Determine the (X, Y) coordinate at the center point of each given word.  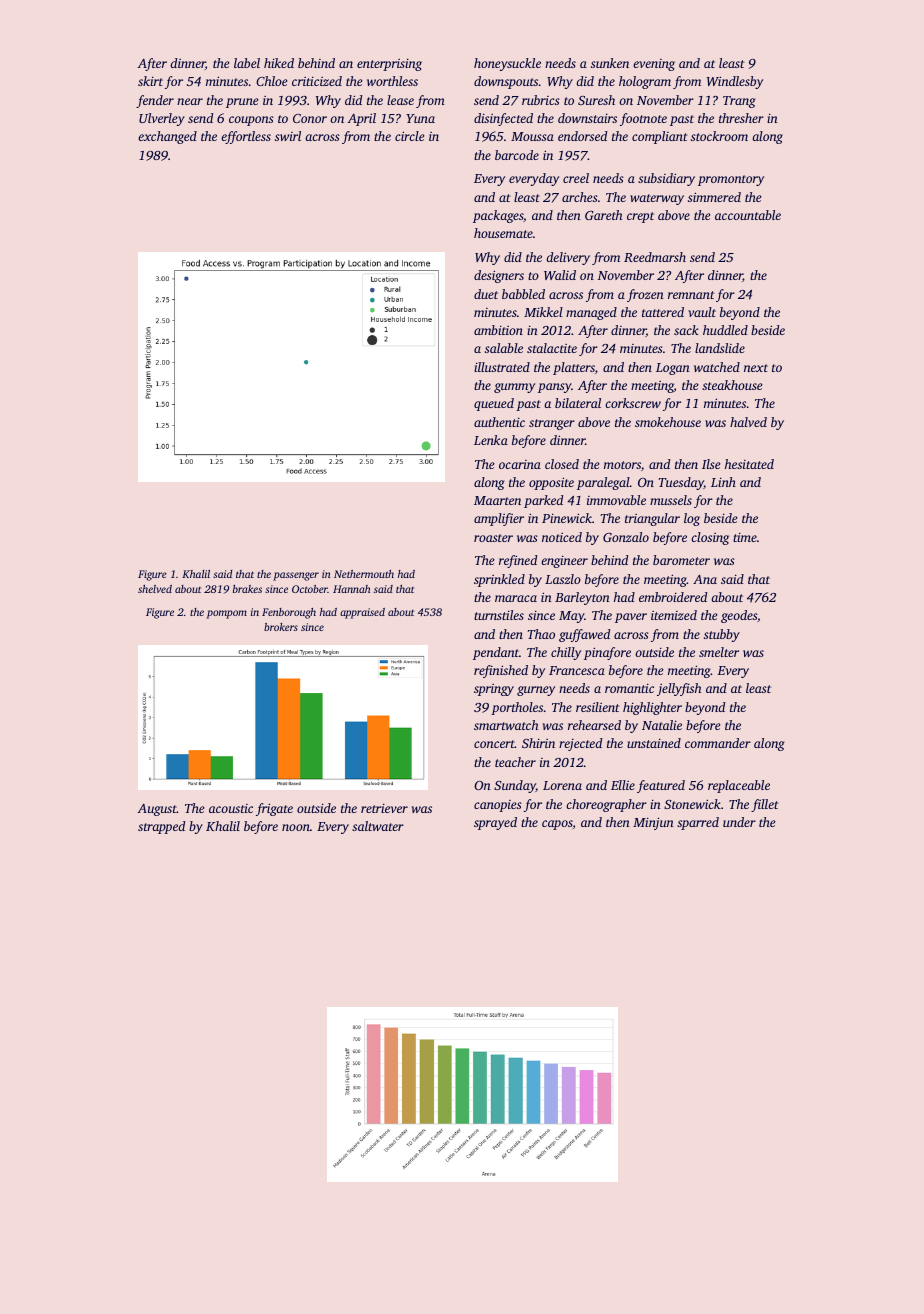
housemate (503, 233)
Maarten (497, 500)
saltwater (378, 826)
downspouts (506, 82)
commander (718, 743)
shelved (155, 589)
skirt (150, 81)
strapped (161, 827)
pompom (227, 614)
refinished (501, 671)
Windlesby (735, 82)
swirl (288, 136)
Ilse (711, 464)
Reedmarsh (655, 257)
